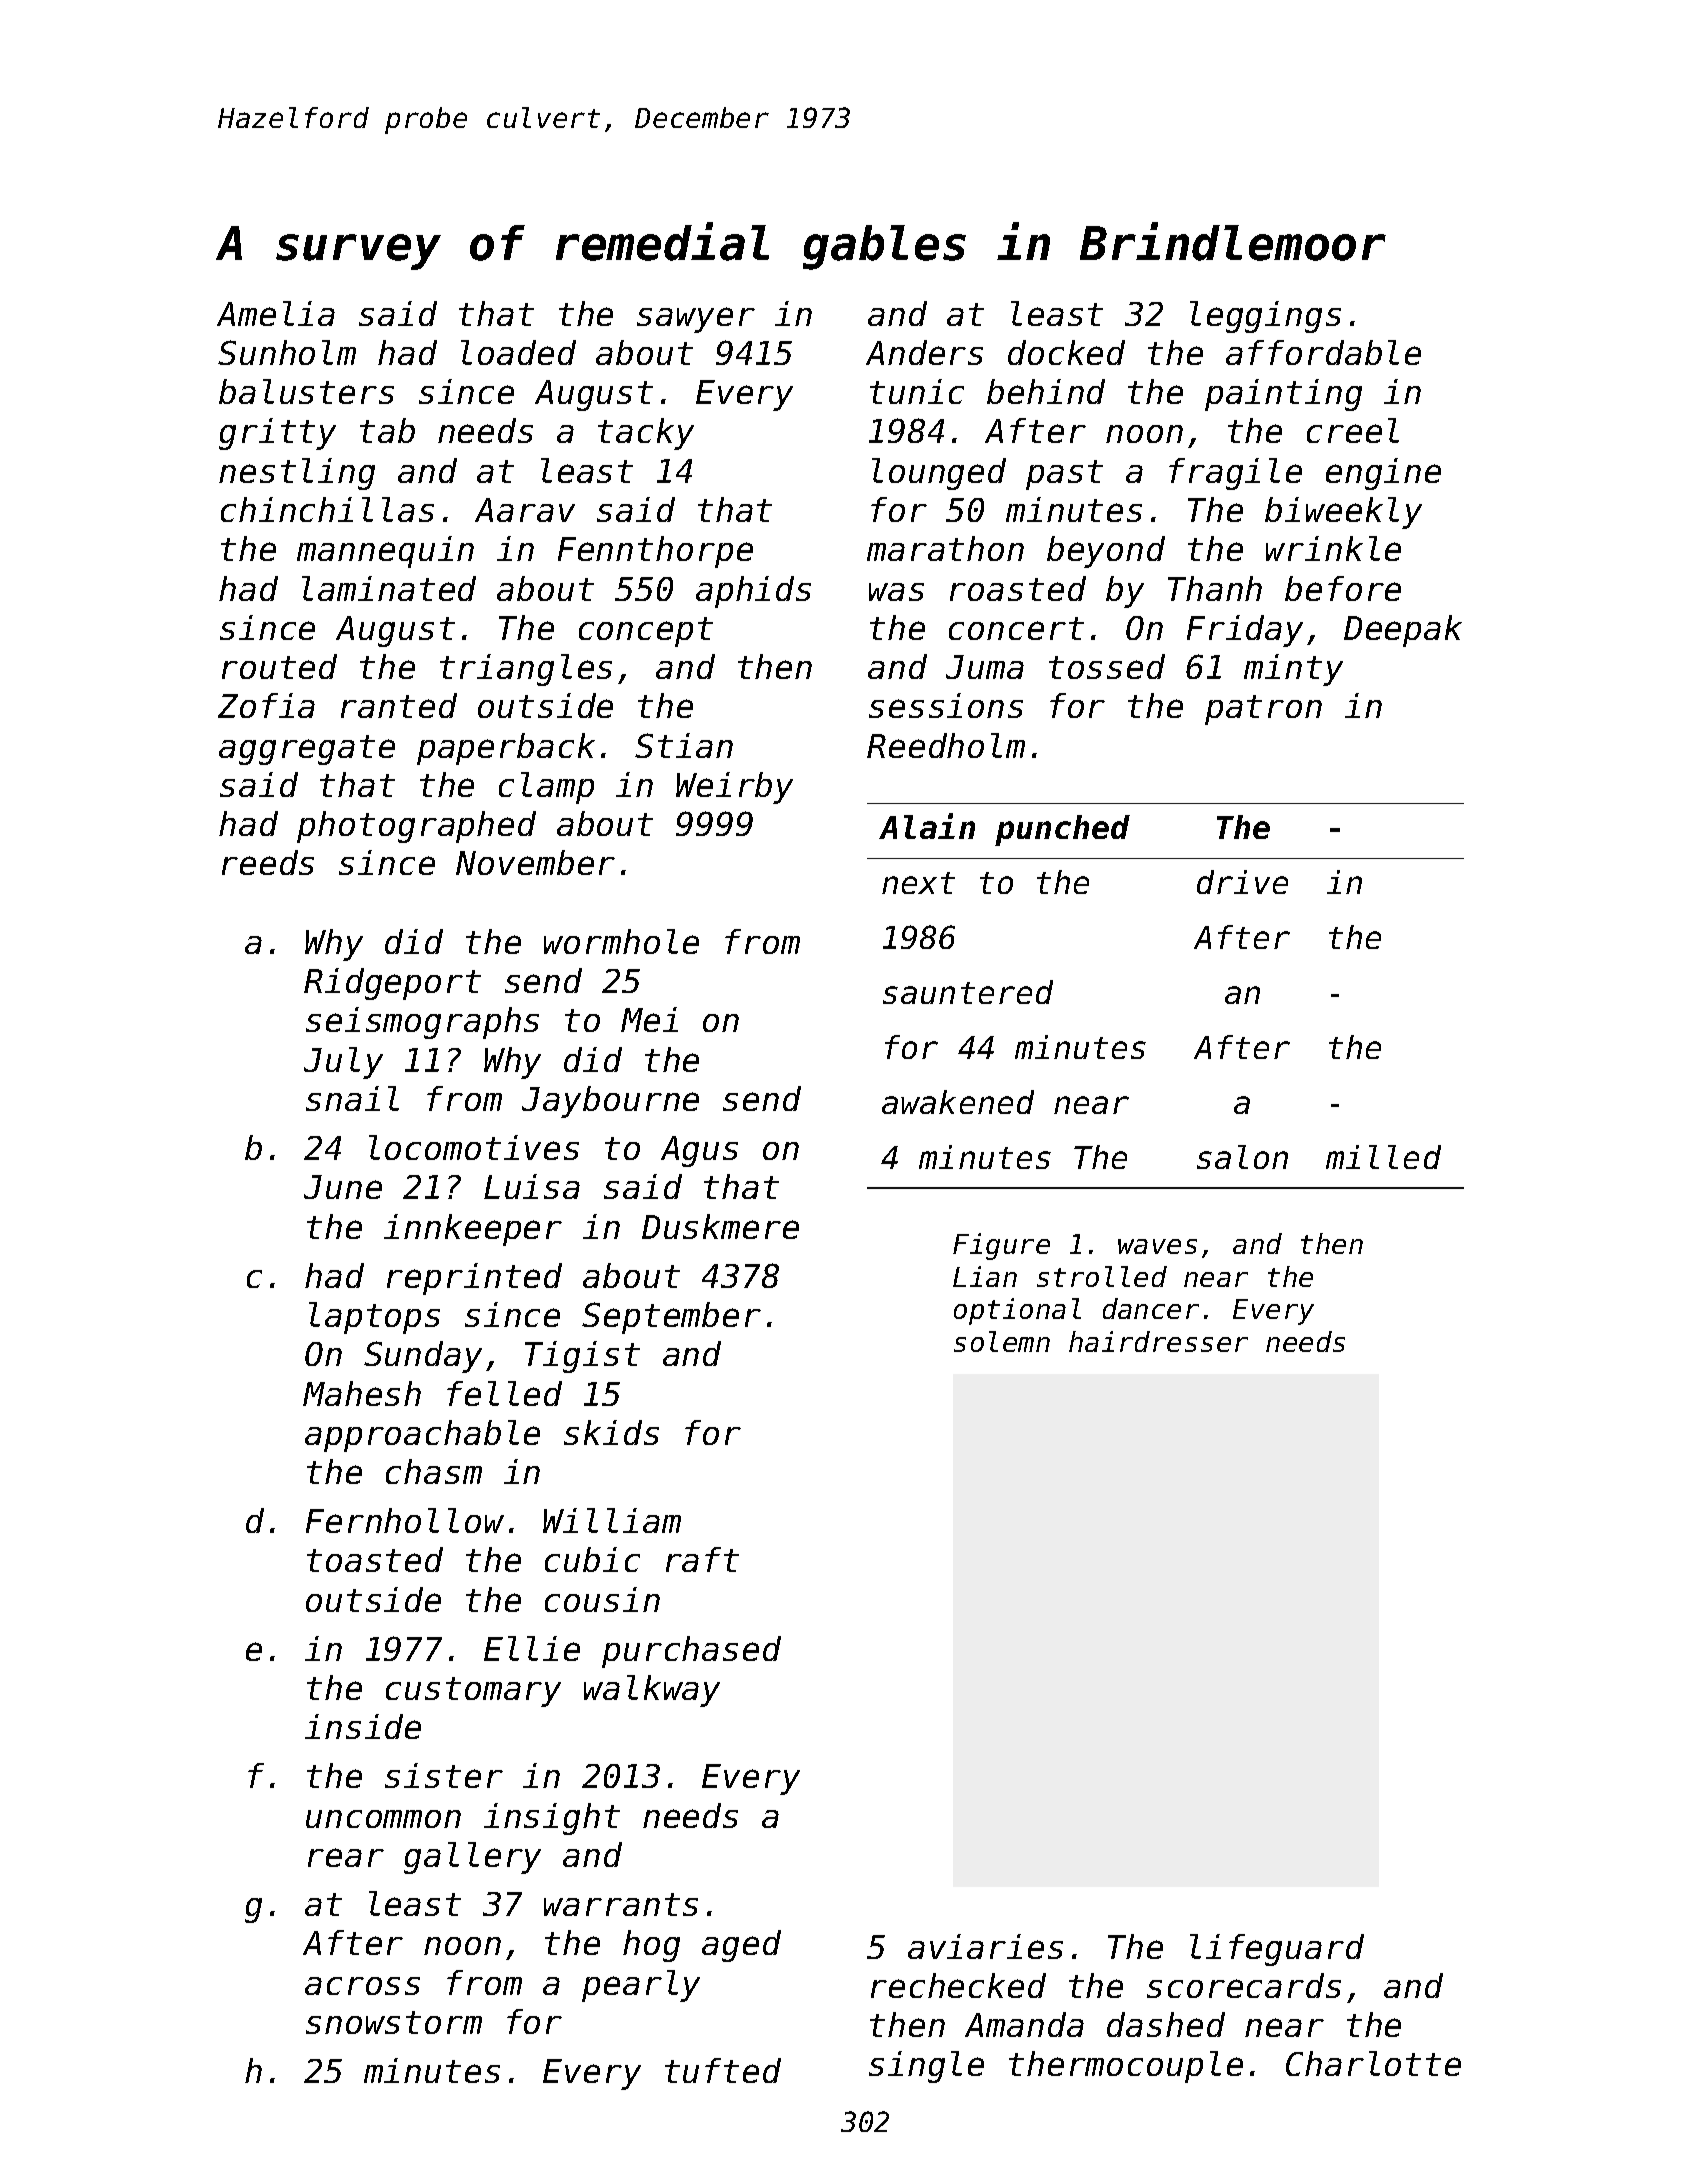 The image size is (1683, 2178). Describe the element at coordinates (1263, 710) in the screenshot. I see `patron` at that location.
